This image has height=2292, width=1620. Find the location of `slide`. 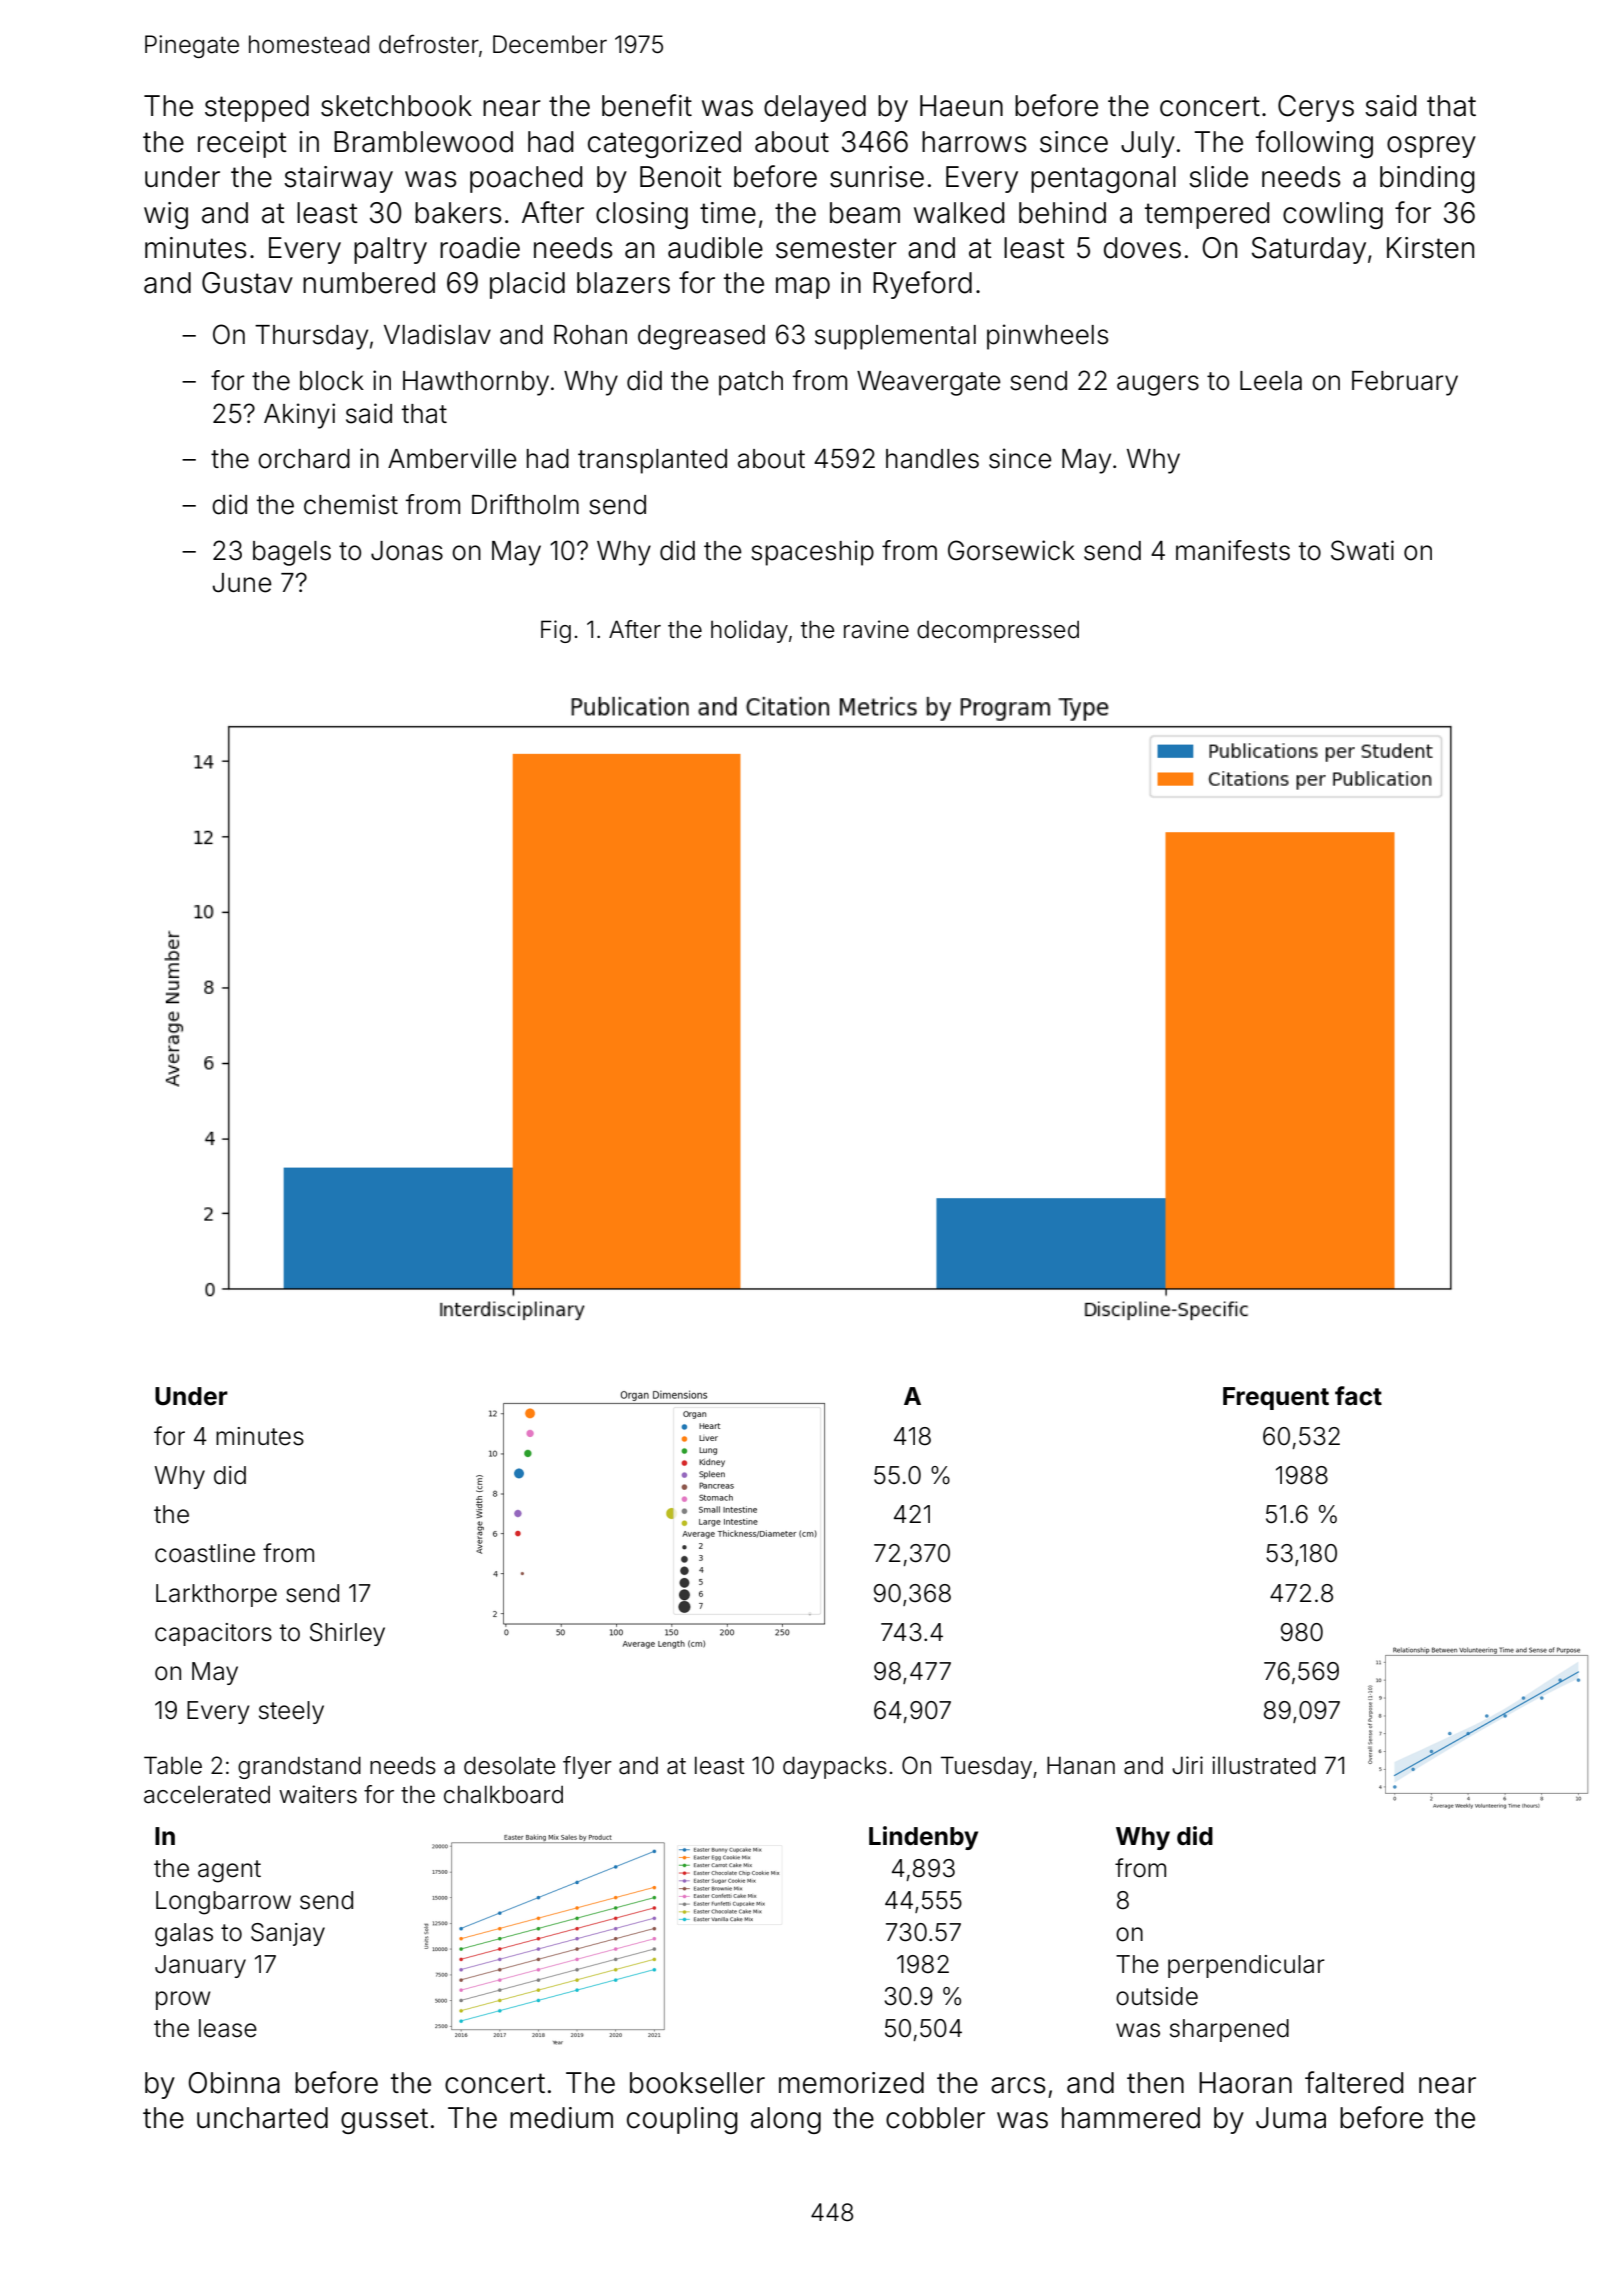

slide is located at coordinates (1218, 177).
